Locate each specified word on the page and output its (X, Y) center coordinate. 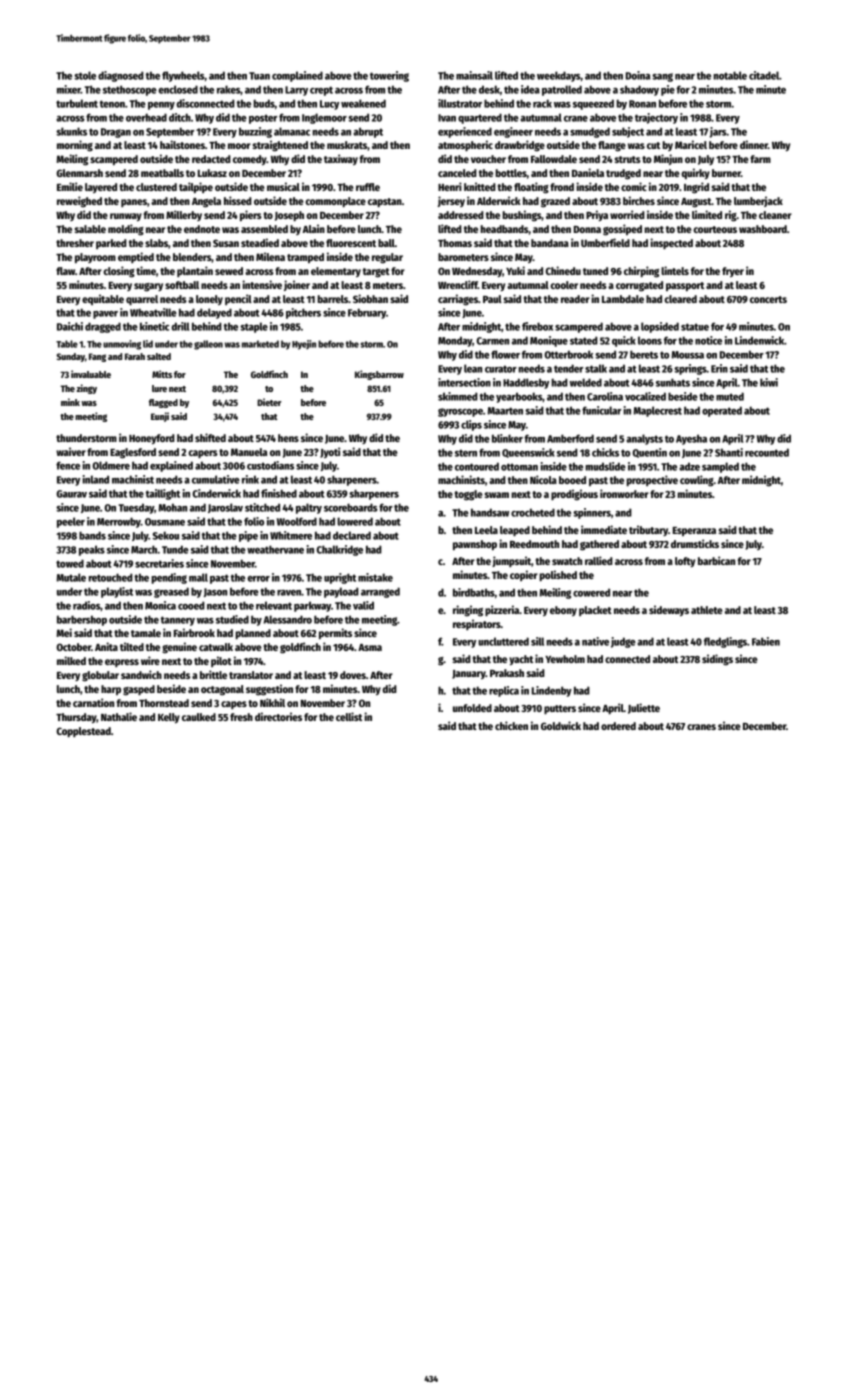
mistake (375, 577)
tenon (112, 104)
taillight (163, 494)
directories (278, 716)
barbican (716, 560)
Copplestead (83, 732)
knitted (480, 186)
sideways (669, 610)
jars (718, 132)
